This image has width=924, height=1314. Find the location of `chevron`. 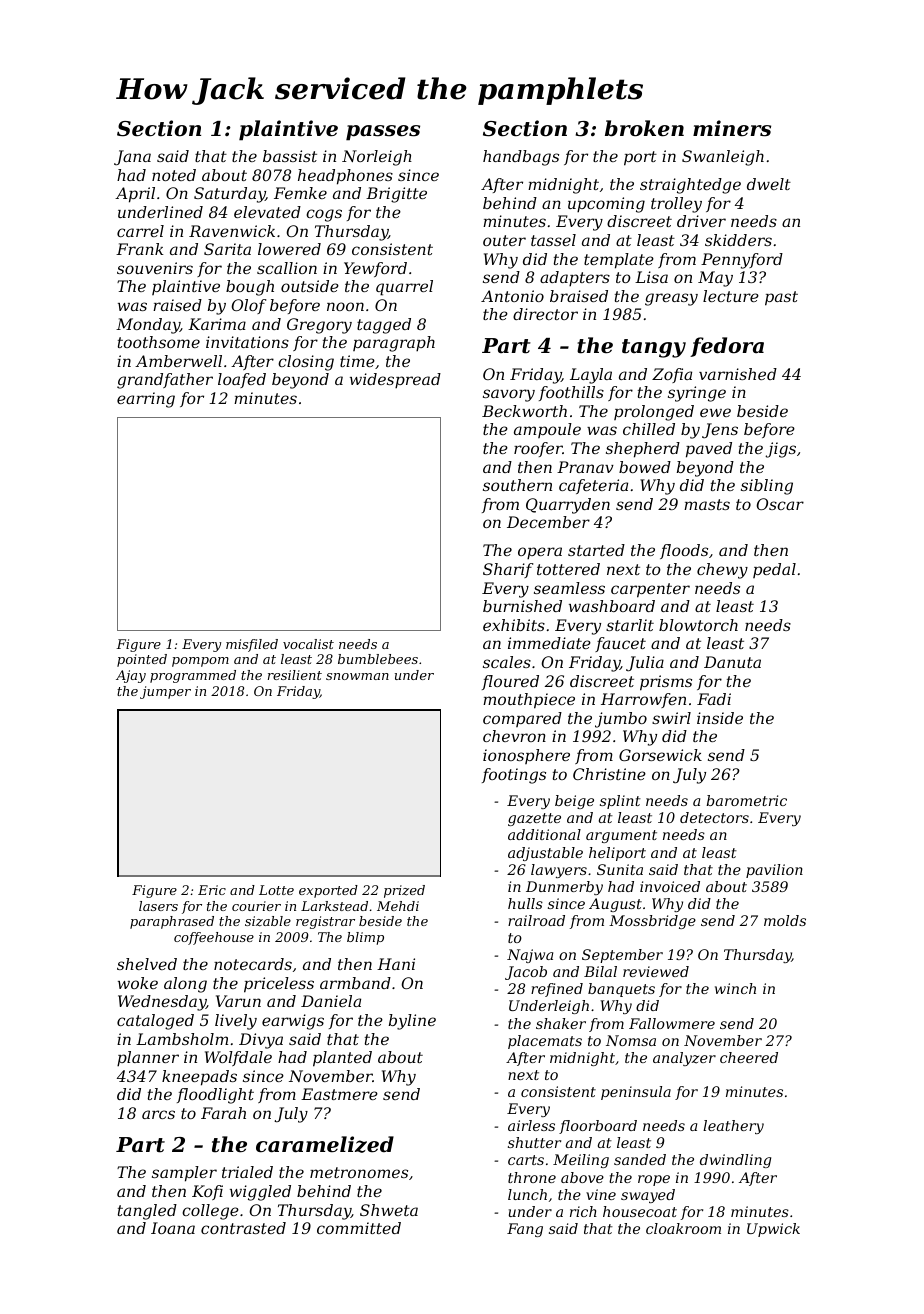

chevron is located at coordinates (514, 736).
